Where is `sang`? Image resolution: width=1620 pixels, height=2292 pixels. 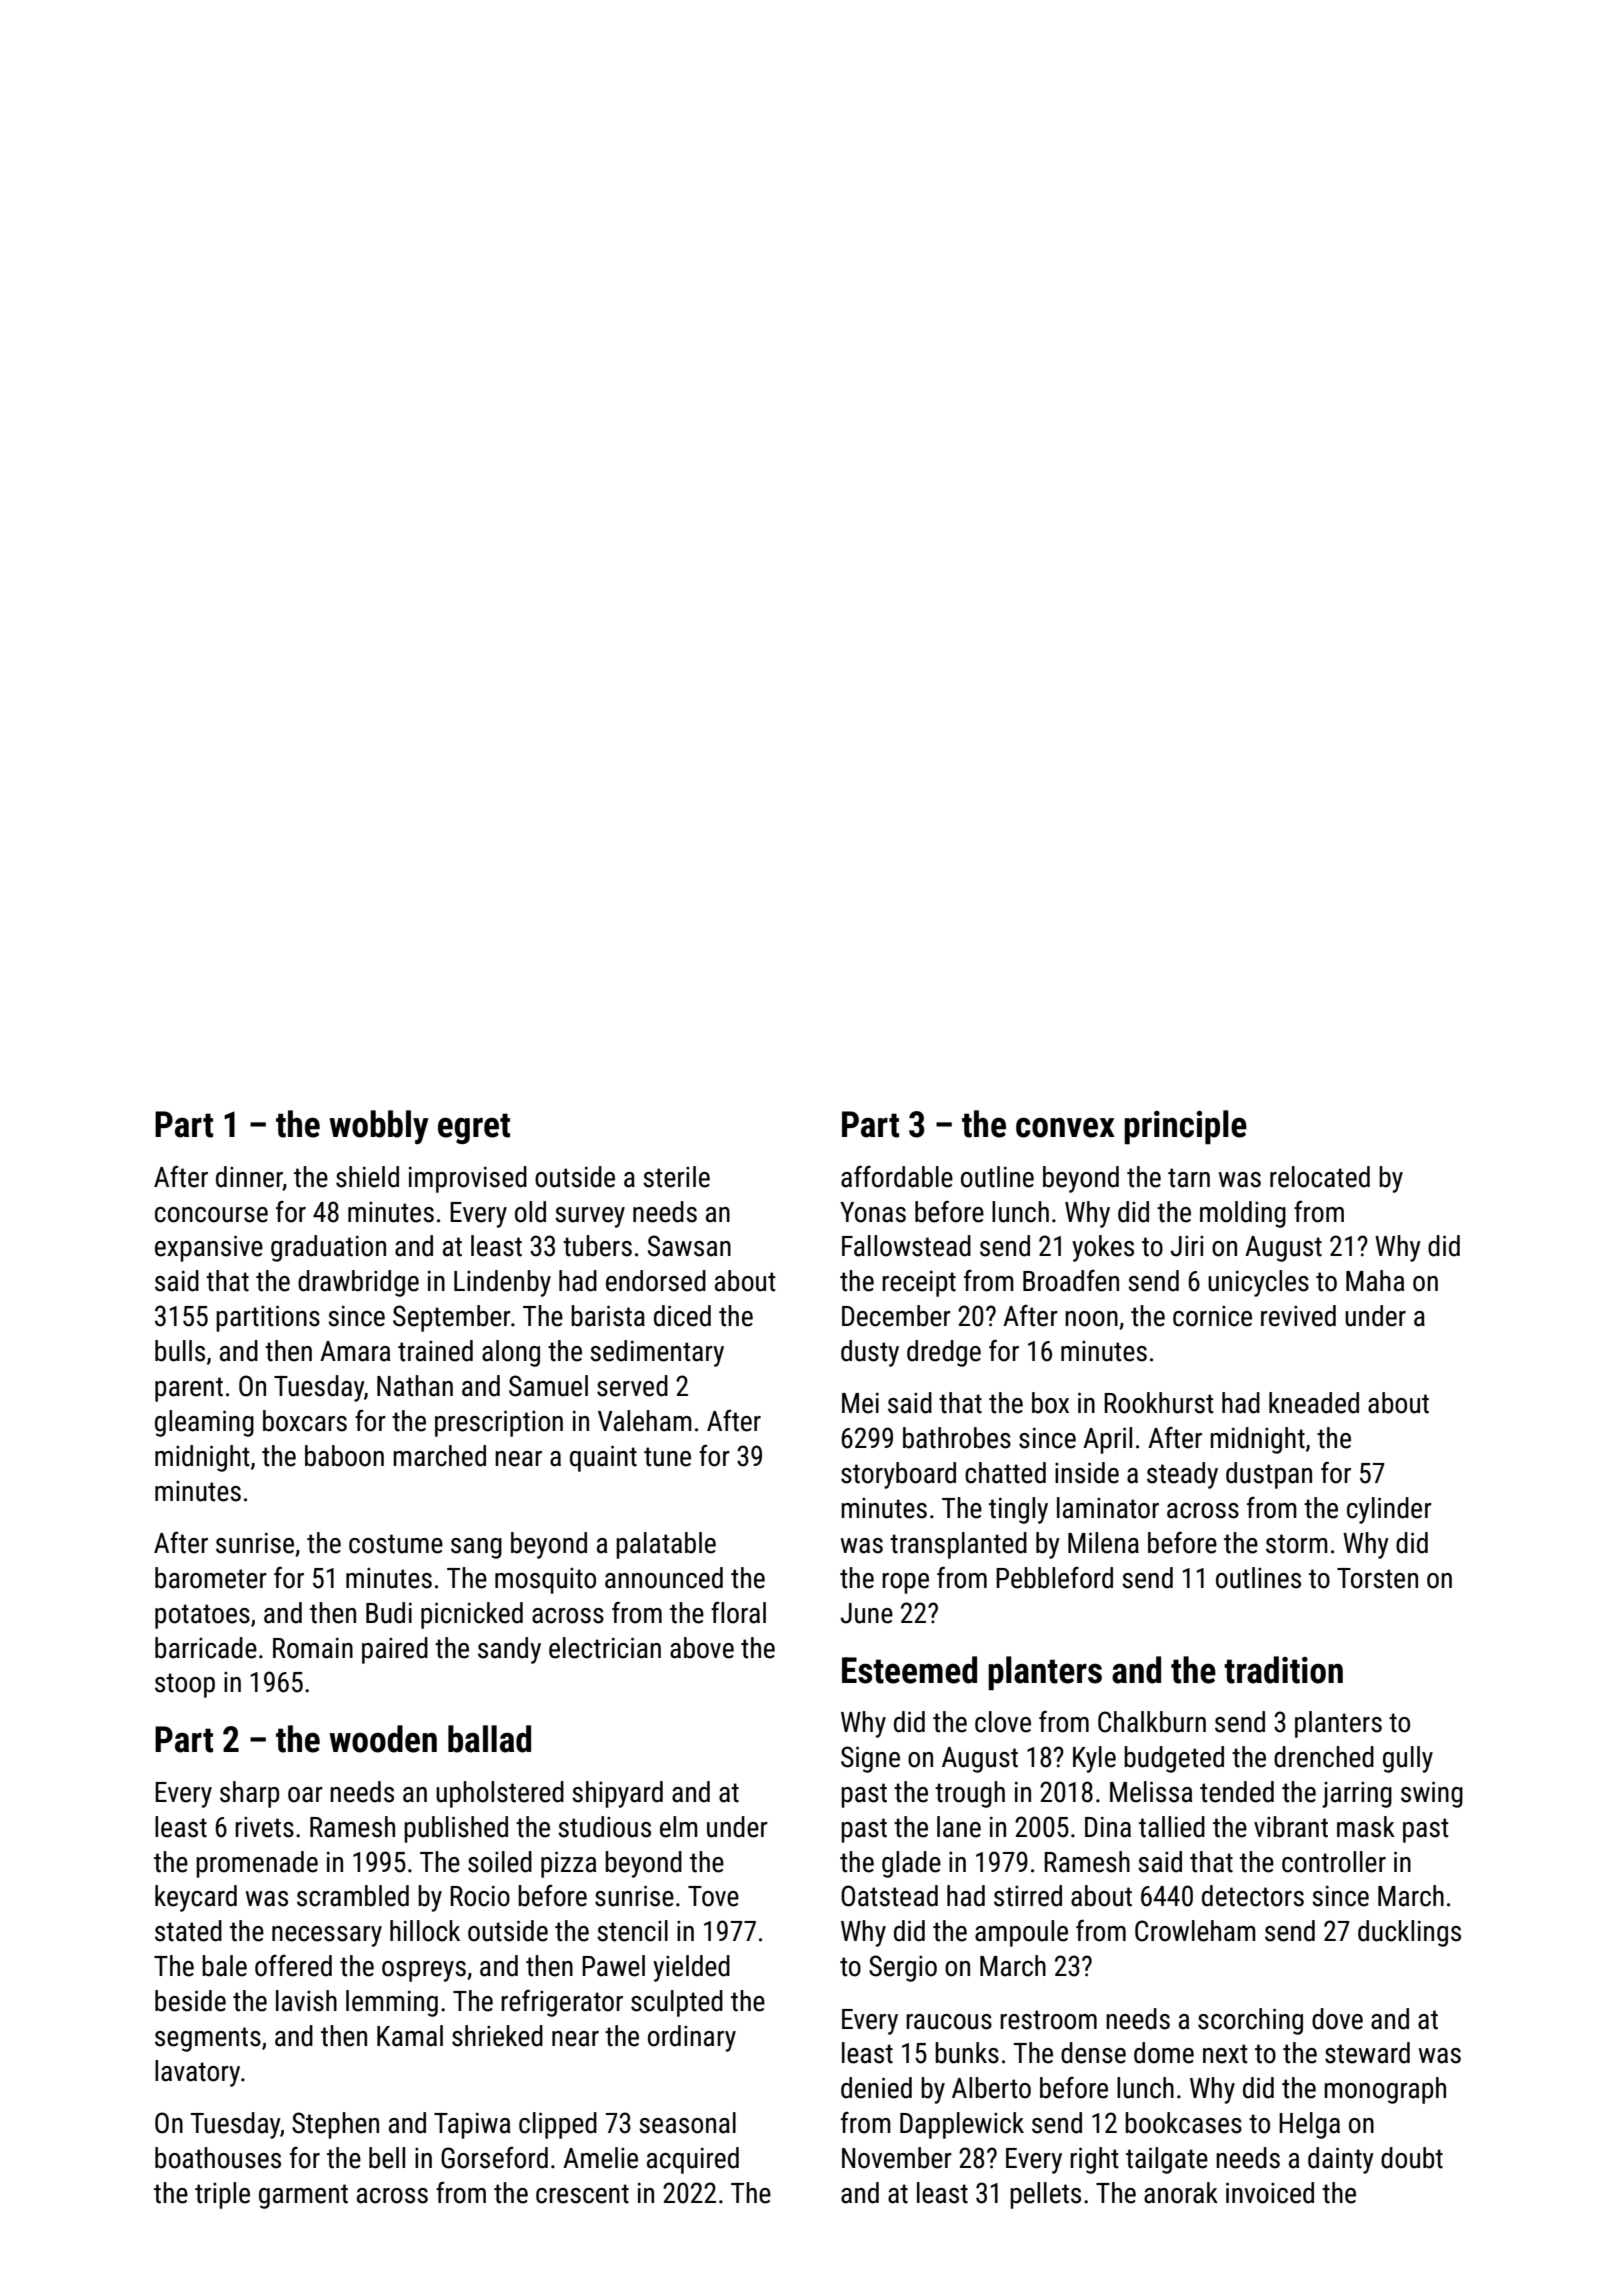 sang is located at coordinates (476, 1548).
